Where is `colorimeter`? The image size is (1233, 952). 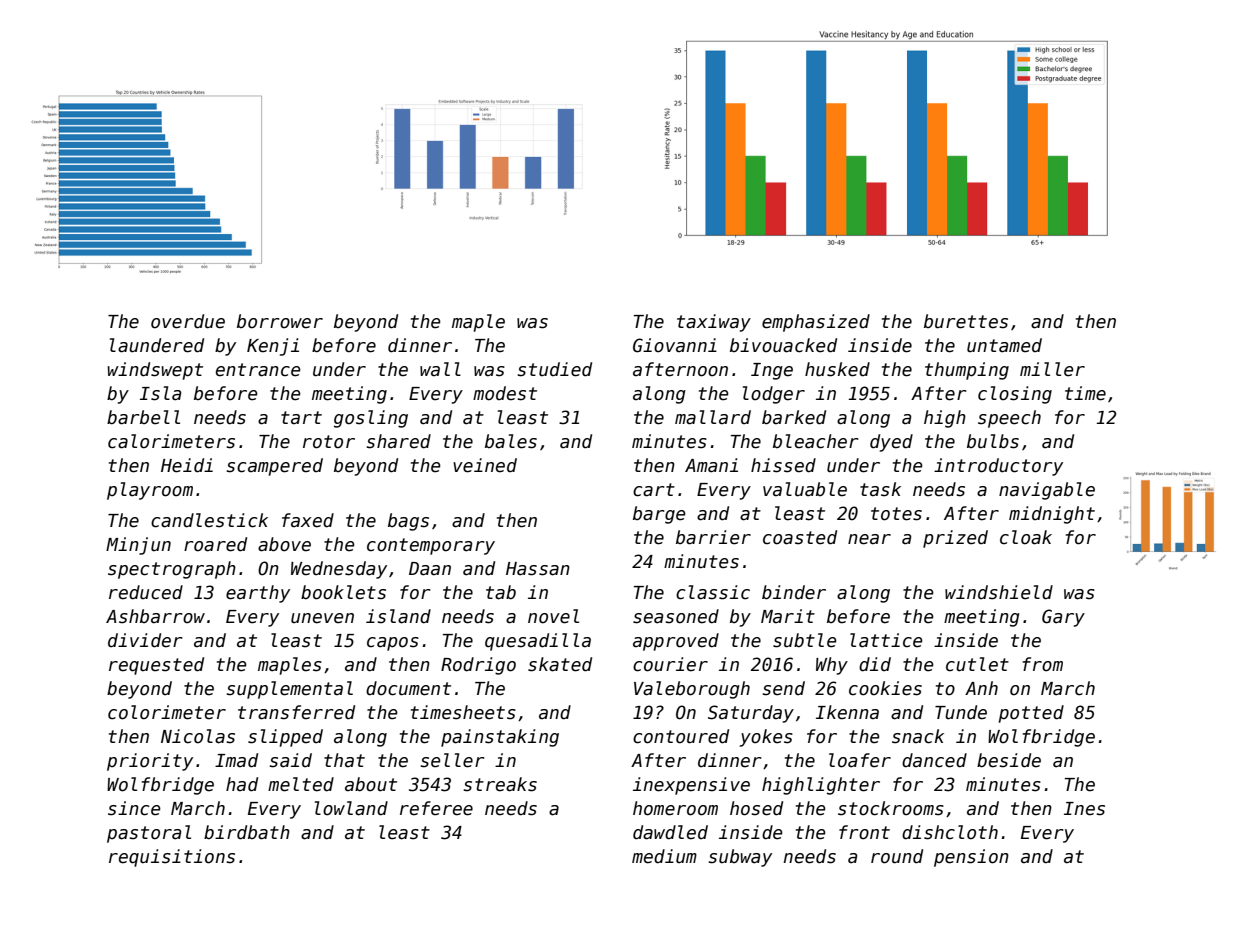
colorimeter is located at coordinates (167, 712).
